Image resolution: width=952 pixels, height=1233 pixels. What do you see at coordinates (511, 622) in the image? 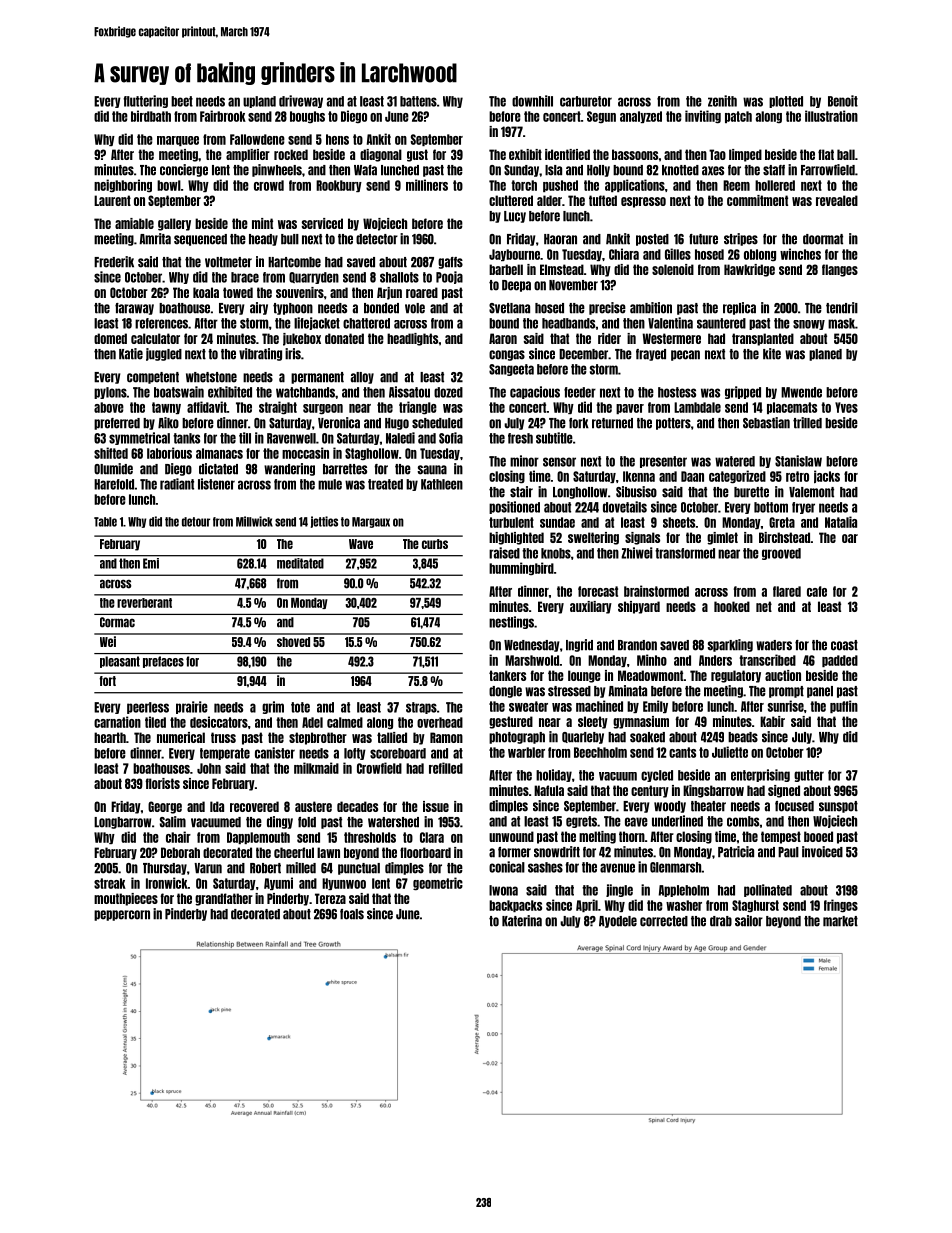
I see `nestlings` at bounding box center [511, 622].
